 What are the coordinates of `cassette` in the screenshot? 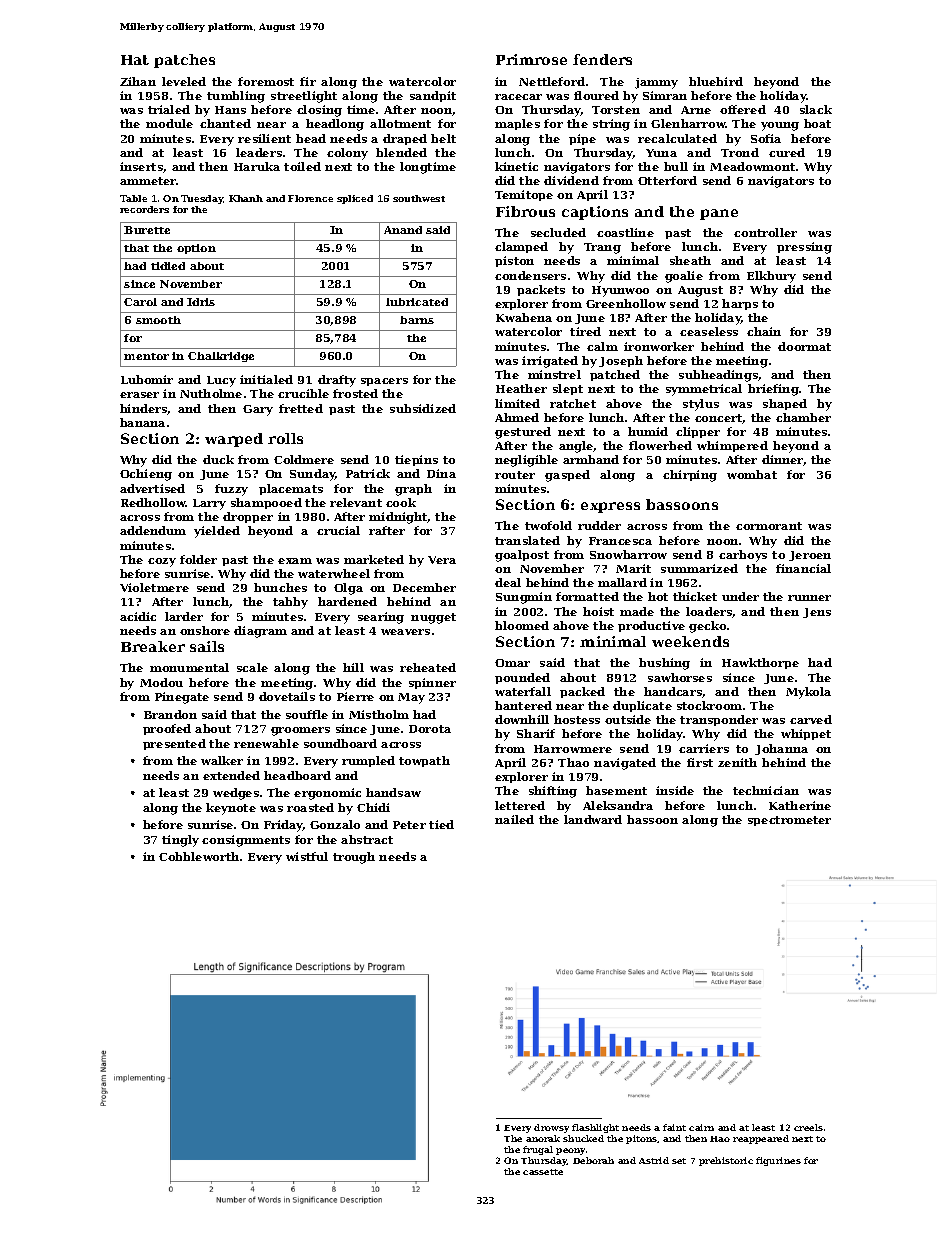 It's located at (543, 1172).
